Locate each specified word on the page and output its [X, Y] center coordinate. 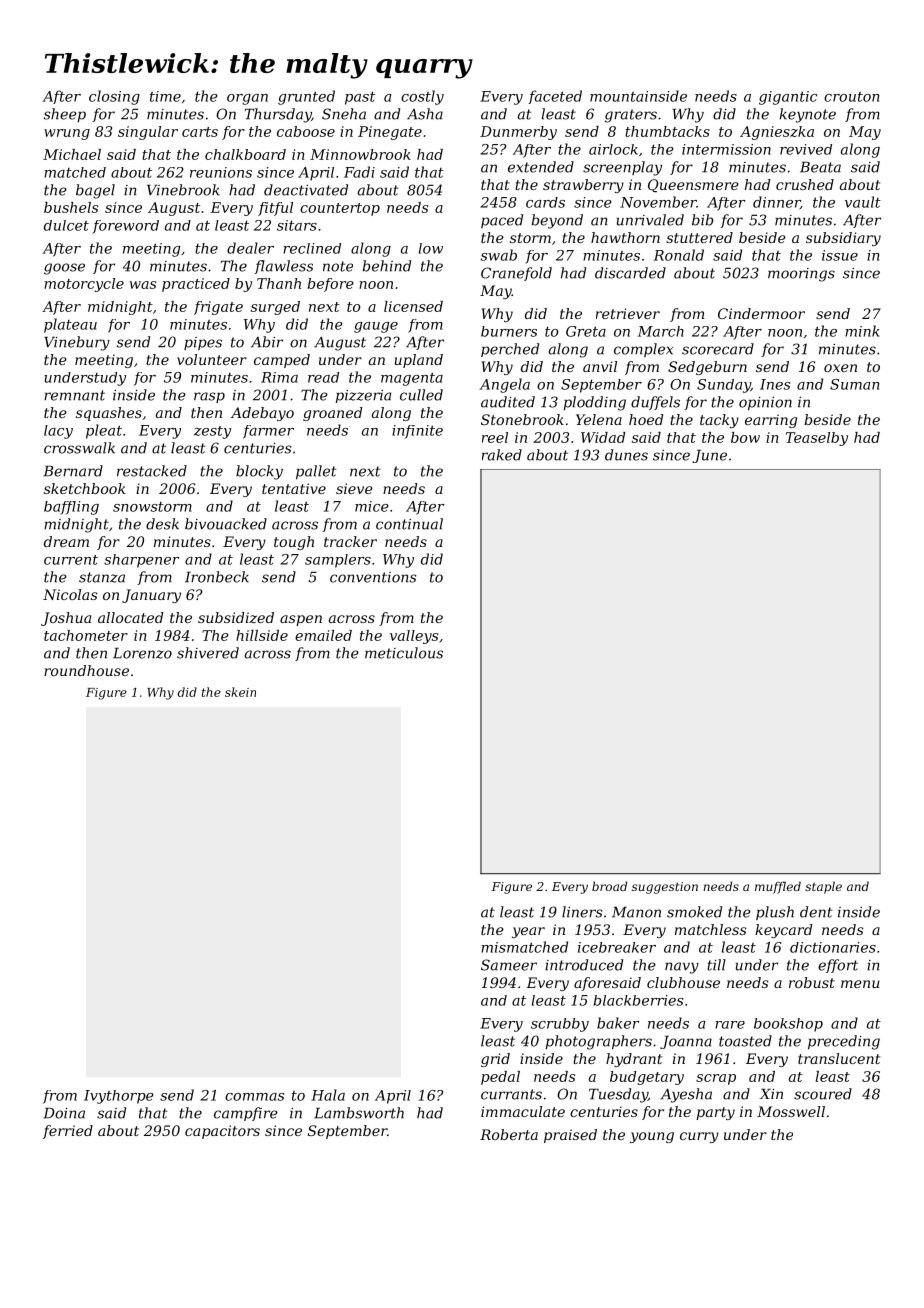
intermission [726, 149]
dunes [626, 455]
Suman [854, 384]
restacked [152, 471]
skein [240, 692]
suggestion [665, 888]
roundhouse [86, 670]
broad [609, 886]
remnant [74, 395]
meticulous [404, 653]
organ [247, 99]
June [709, 456]
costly [422, 97]
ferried [68, 1132]
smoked [694, 912]
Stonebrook [522, 419]
